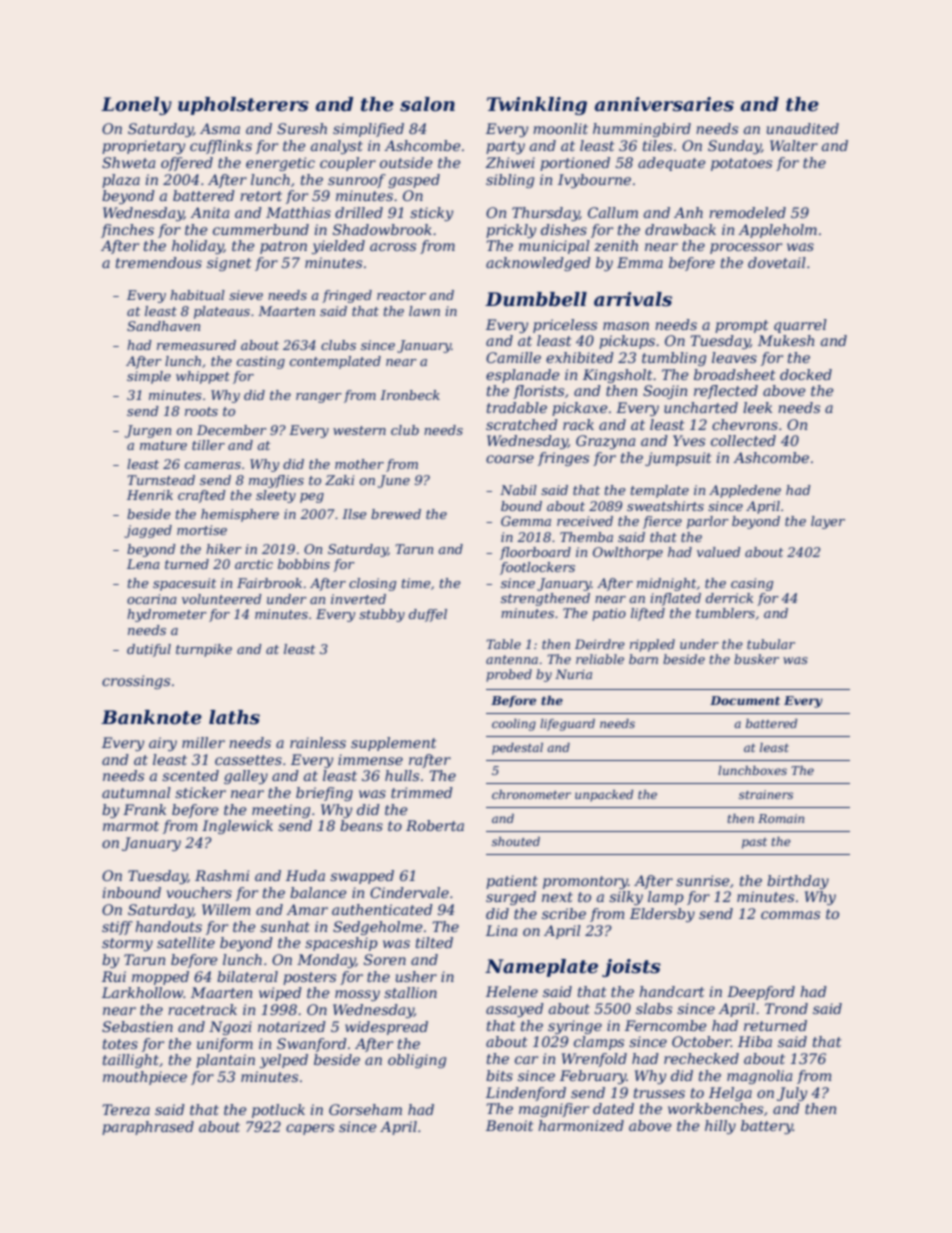  I want to click on Nameplate, so click(541, 968).
